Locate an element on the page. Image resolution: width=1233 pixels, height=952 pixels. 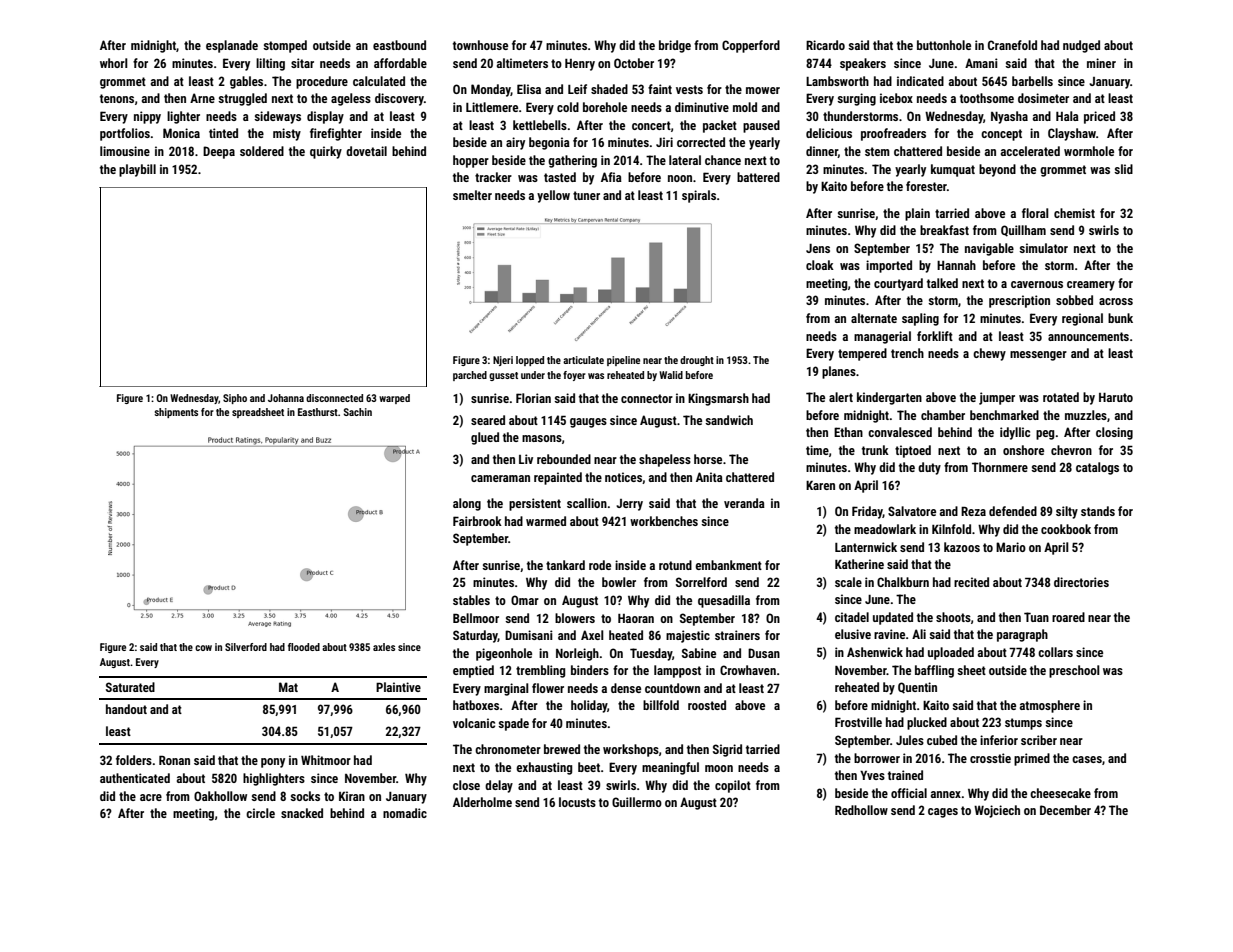
workbenches is located at coordinates (664, 521).
